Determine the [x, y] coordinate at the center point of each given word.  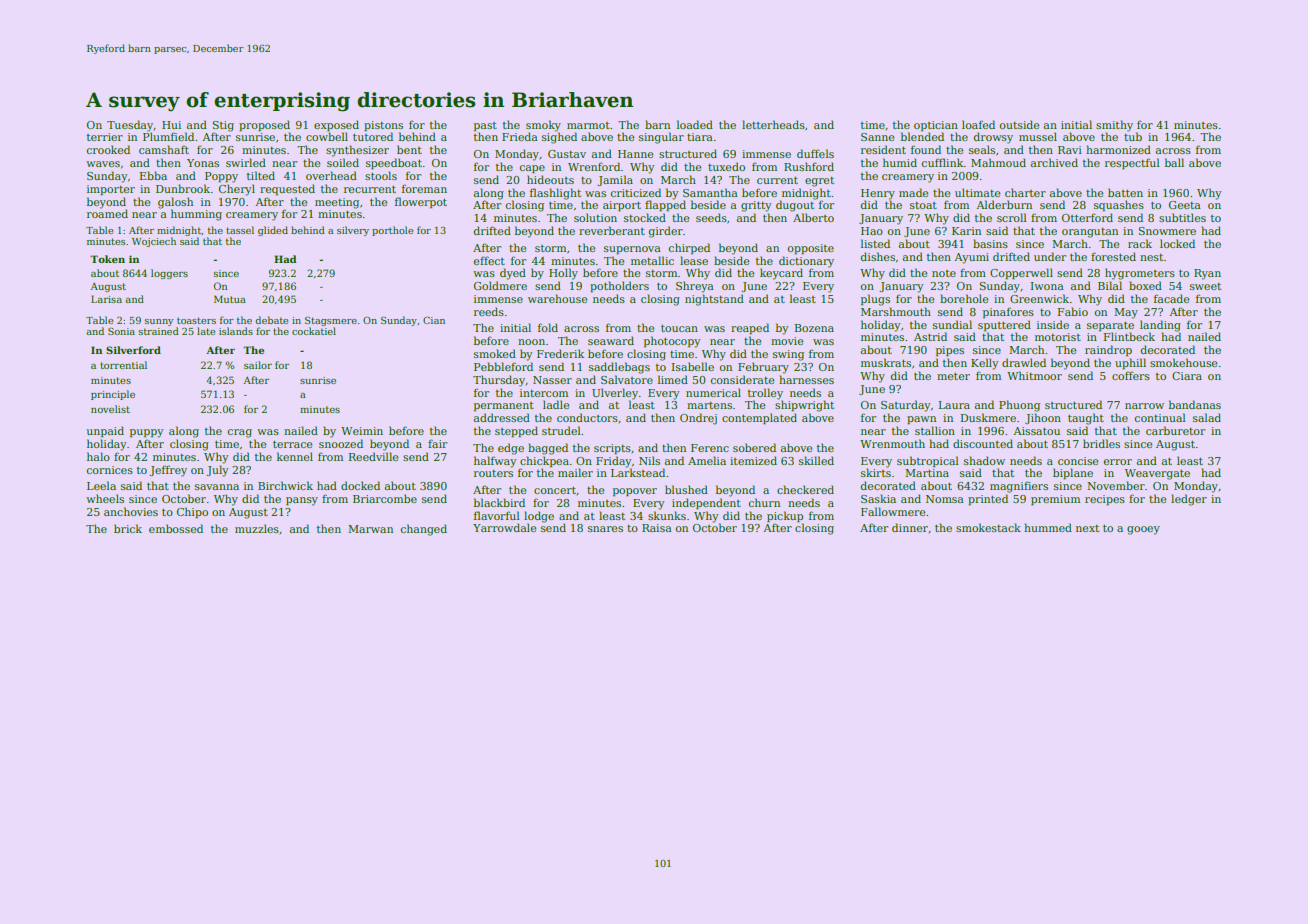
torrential [123, 365]
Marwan [370, 529]
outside [1019, 124]
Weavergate [1157, 474]
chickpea [544, 461]
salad [1207, 417]
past [485, 126]
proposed [264, 125]
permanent [504, 406]
